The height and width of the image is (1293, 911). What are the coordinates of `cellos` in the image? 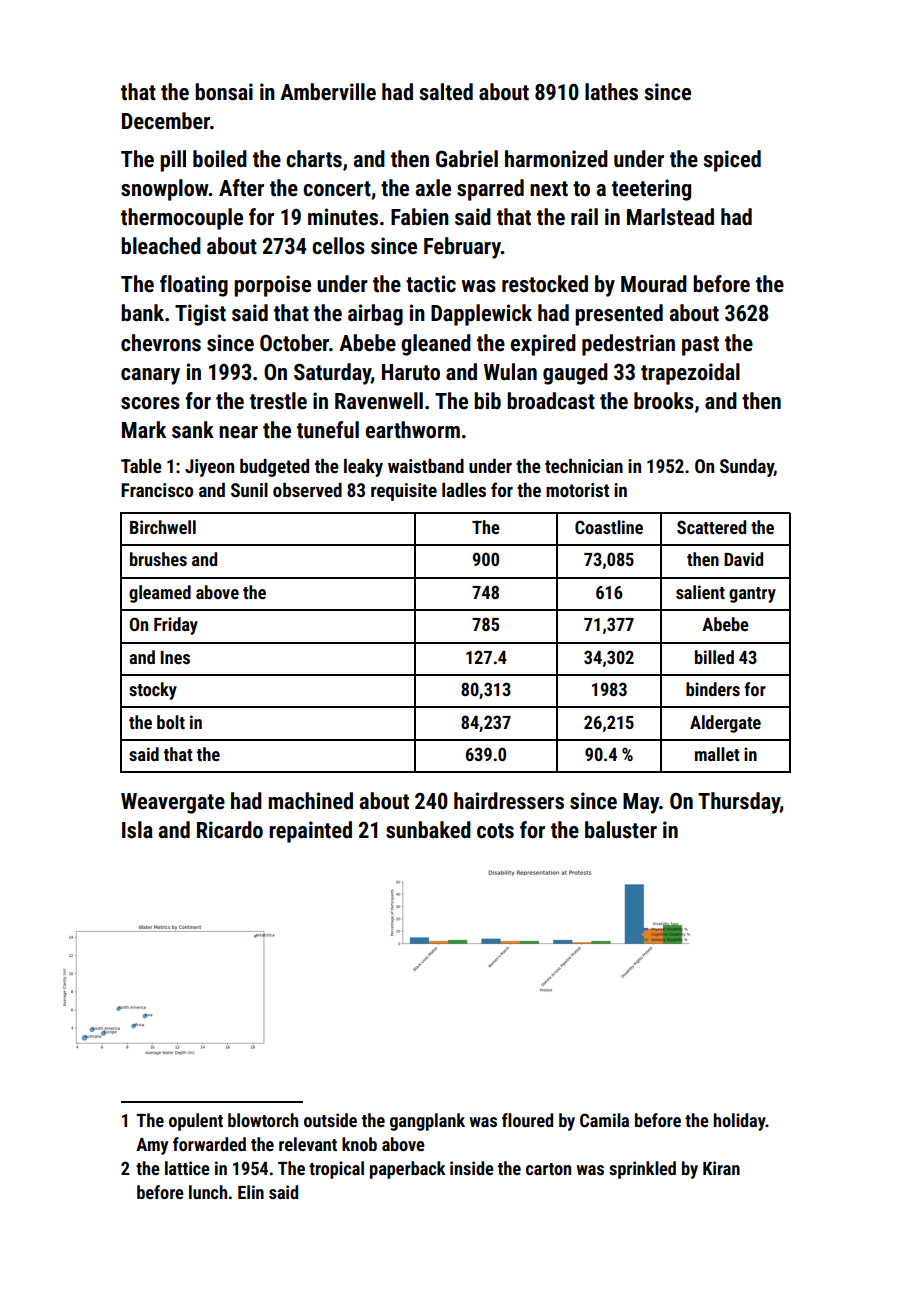 It's located at (338, 246).
